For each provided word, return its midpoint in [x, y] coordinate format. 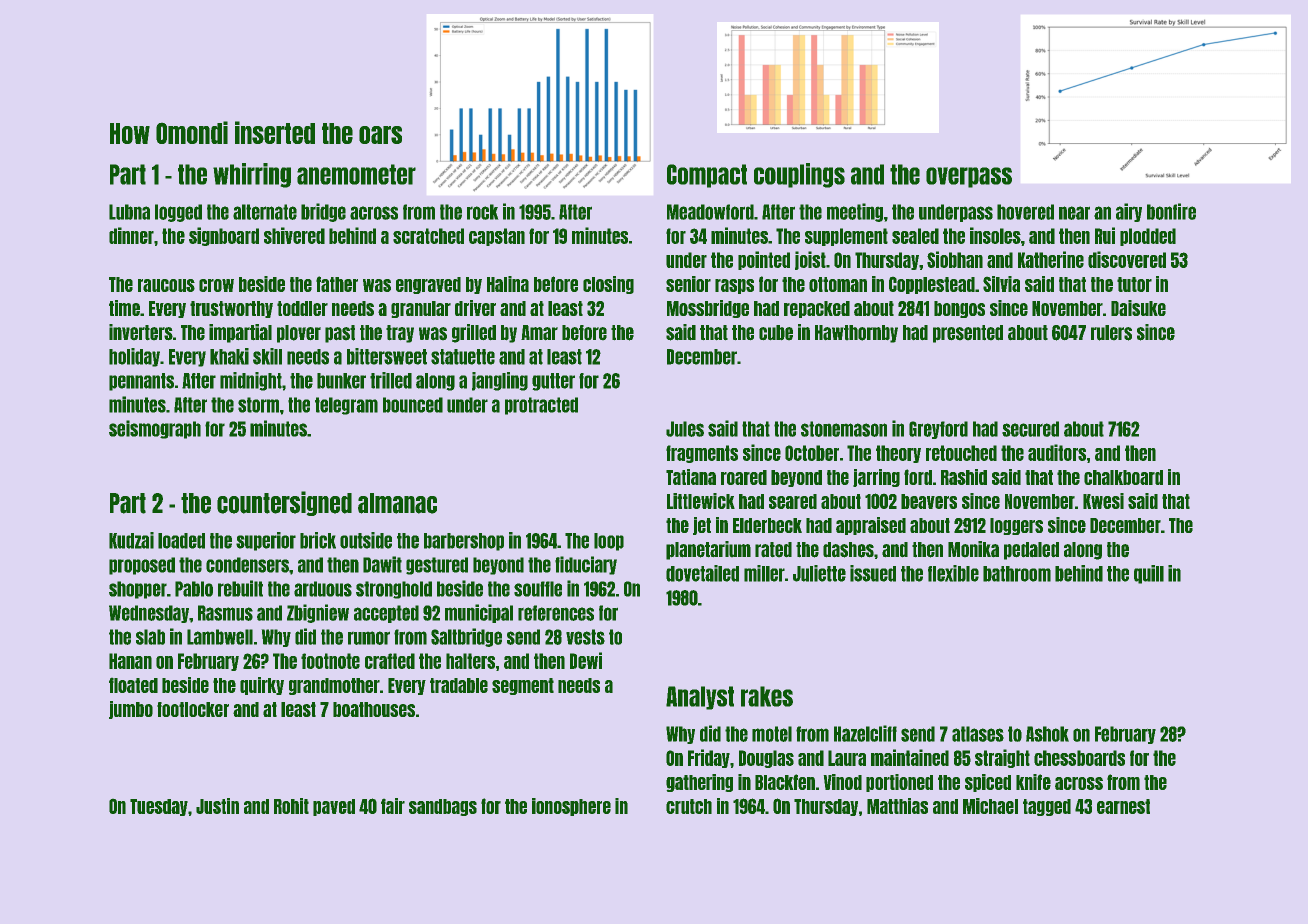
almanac [397, 503]
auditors [1057, 452]
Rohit [291, 806]
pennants [141, 382]
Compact [707, 176]
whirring [252, 175]
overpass [969, 177]
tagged [1047, 807]
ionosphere [571, 807]
